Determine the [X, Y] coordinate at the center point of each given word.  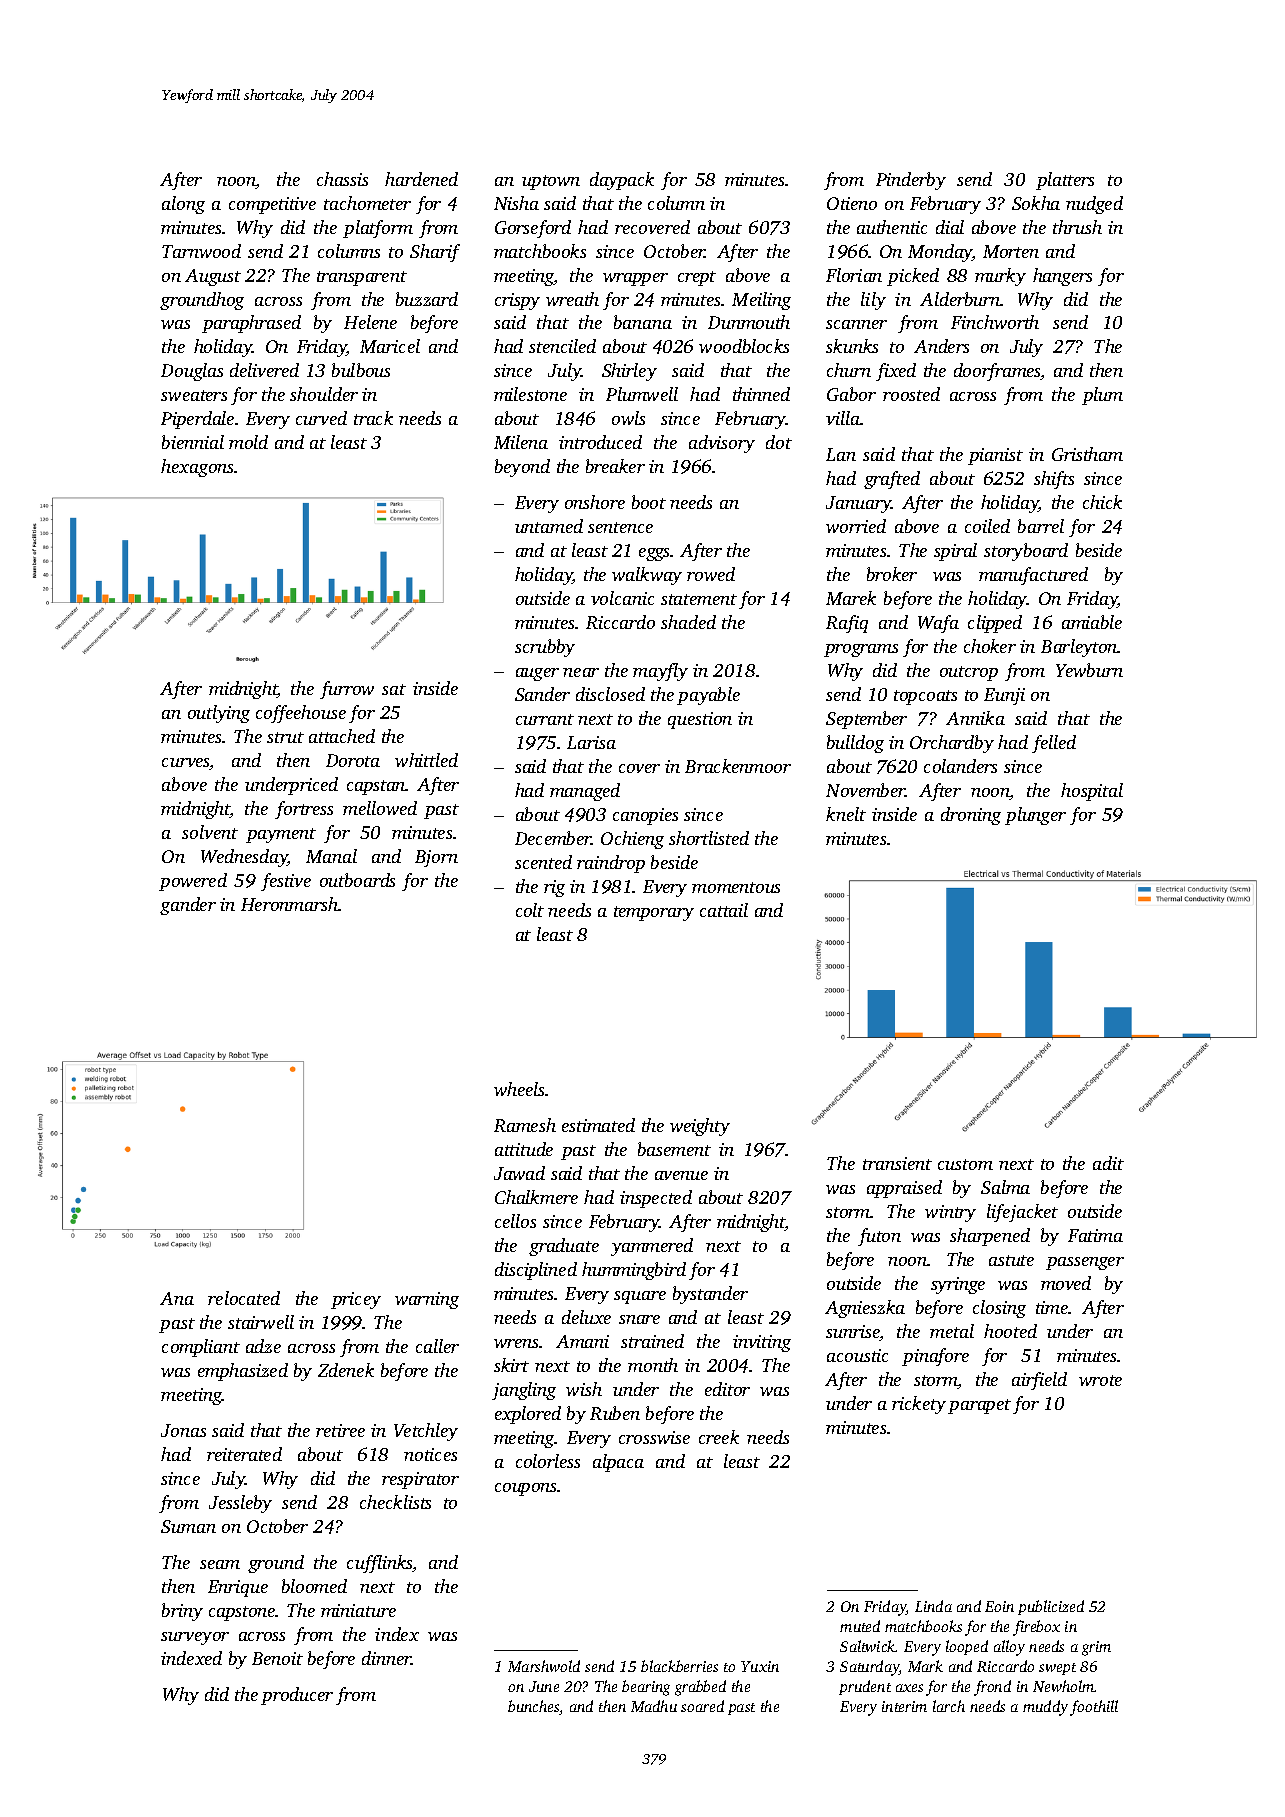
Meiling [761, 301]
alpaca [618, 1463]
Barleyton [1079, 648]
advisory [722, 444]
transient [897, 1163]
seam [220, 1564]
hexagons [198, 468]
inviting [762, 1343]
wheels [520, 1089]
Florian [854, 275]
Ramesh [525, 1125]
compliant [201, 1348]
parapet [979, 1406]
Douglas [192, 372]
